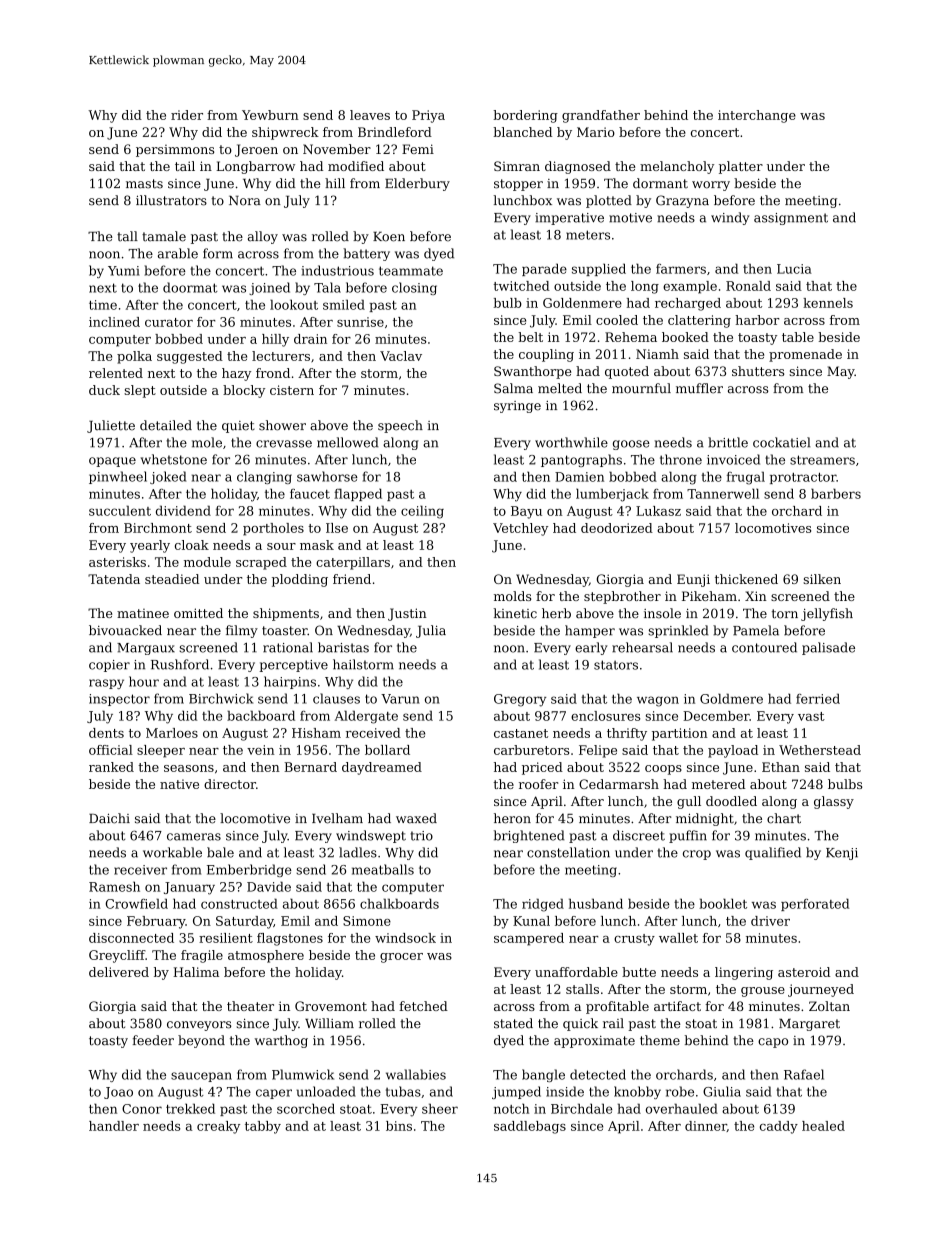 Image resolution: width=952 pixels, height=1233 pixels. Describe the element at coordinates (118, 1093) in the page. I see `Joao` at that location.
